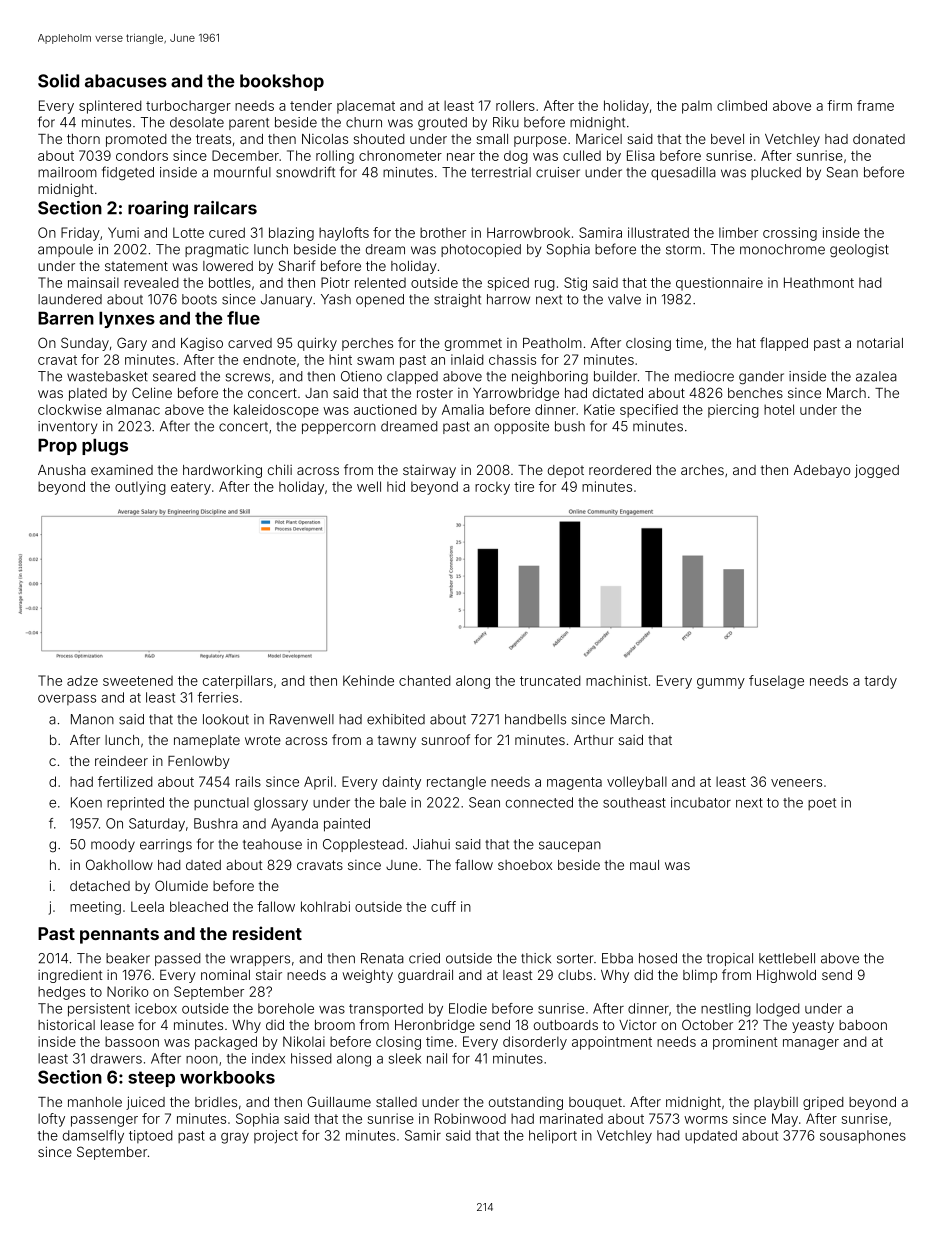 Image resolution: width=952 pixels, height=1233 pixels. What do you see at coordinates (151, 1136) in the screenshot?
I see `tiptoed` at bounding box center [151, 1136].
